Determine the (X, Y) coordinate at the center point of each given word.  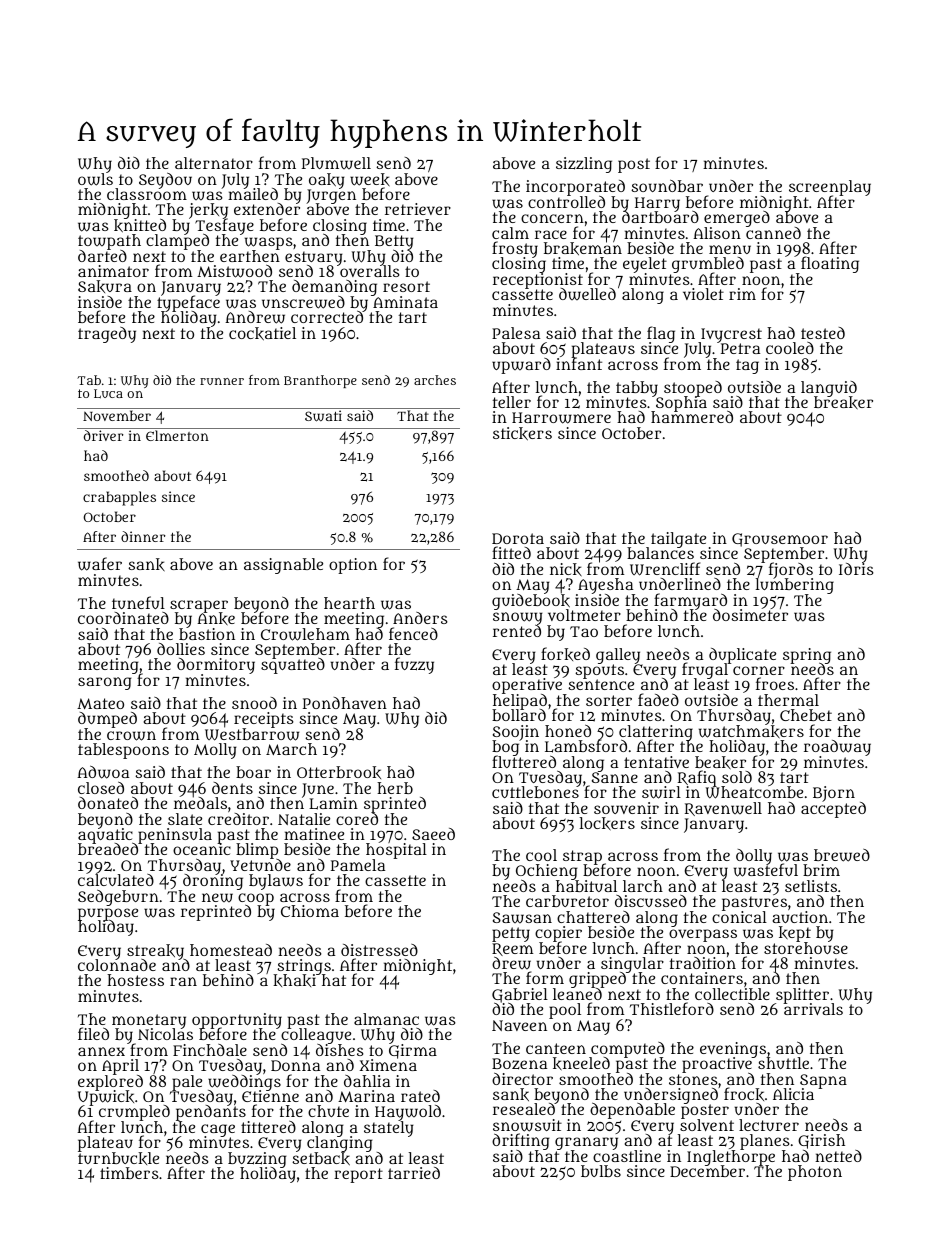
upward (521, 366)
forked (565, 654)
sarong (104, 683)
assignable (283, 566)
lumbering (795, 587)
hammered (692, 417)
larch (643, 886)
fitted (511, 552)
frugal (705, 671)
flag (661, 334)
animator (113, 271)
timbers (129, 1173)
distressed (379, 950)
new (217, 897)
